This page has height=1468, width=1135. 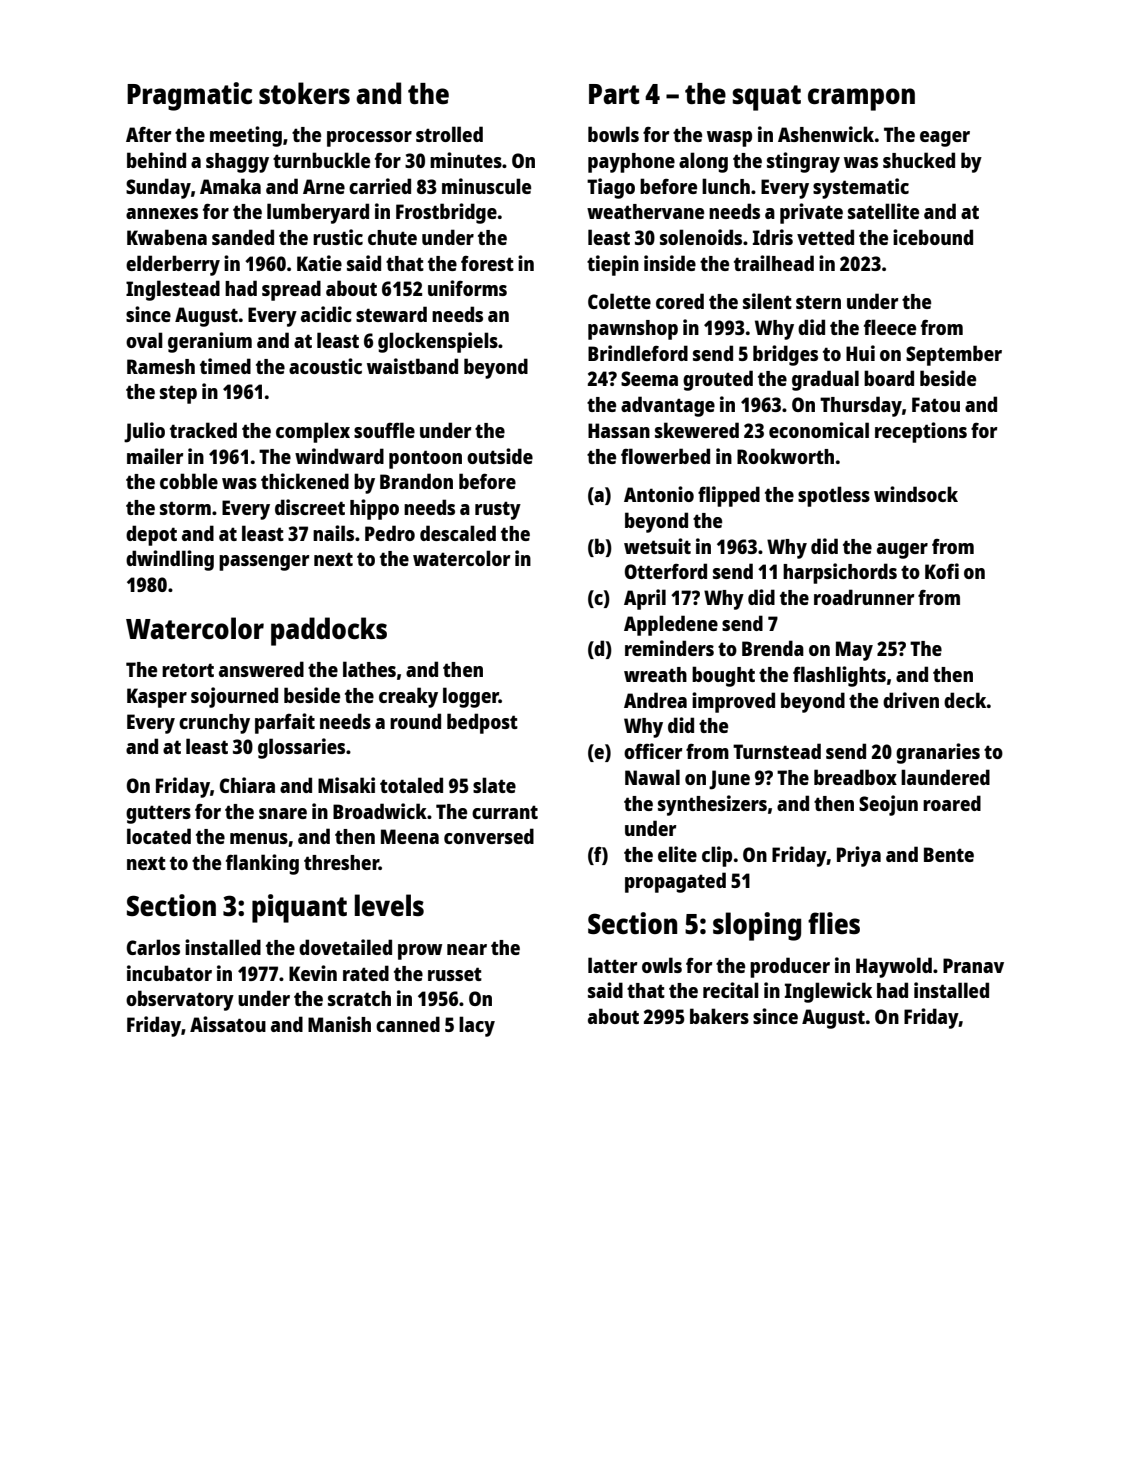 I want to click on Aissatou, so click(x=228, y=1024).
